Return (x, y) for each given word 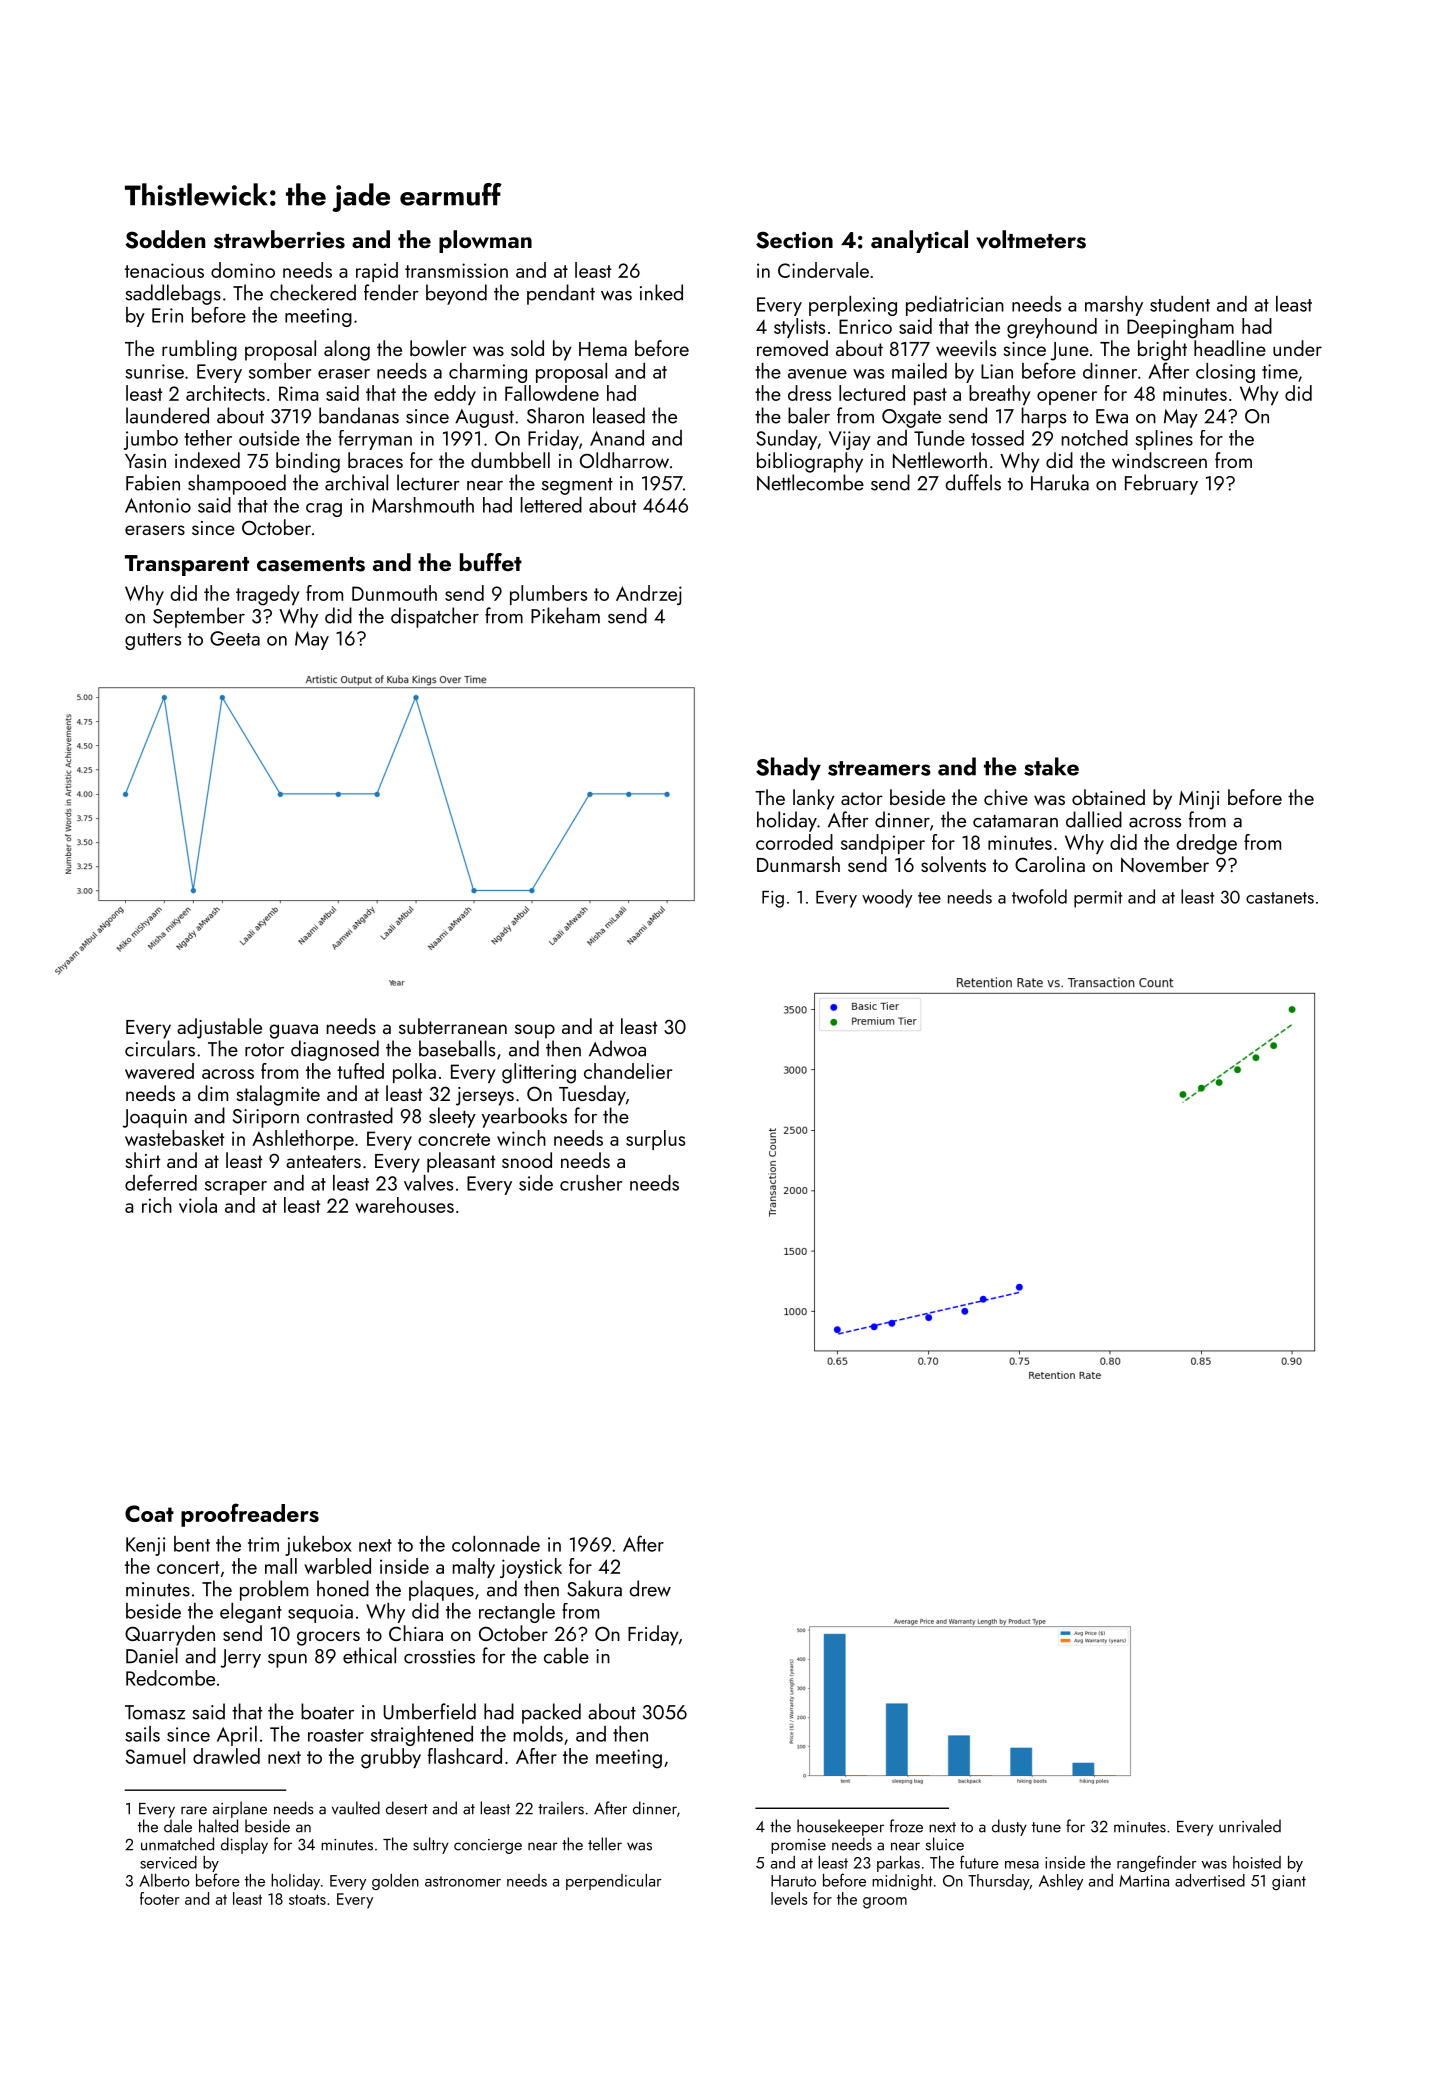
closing (1225, 373)
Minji (1199, 800)
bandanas (359, 415)
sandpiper (883, 844)
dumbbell (510, 460)
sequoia (320, 1613)
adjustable (219, 1028)
